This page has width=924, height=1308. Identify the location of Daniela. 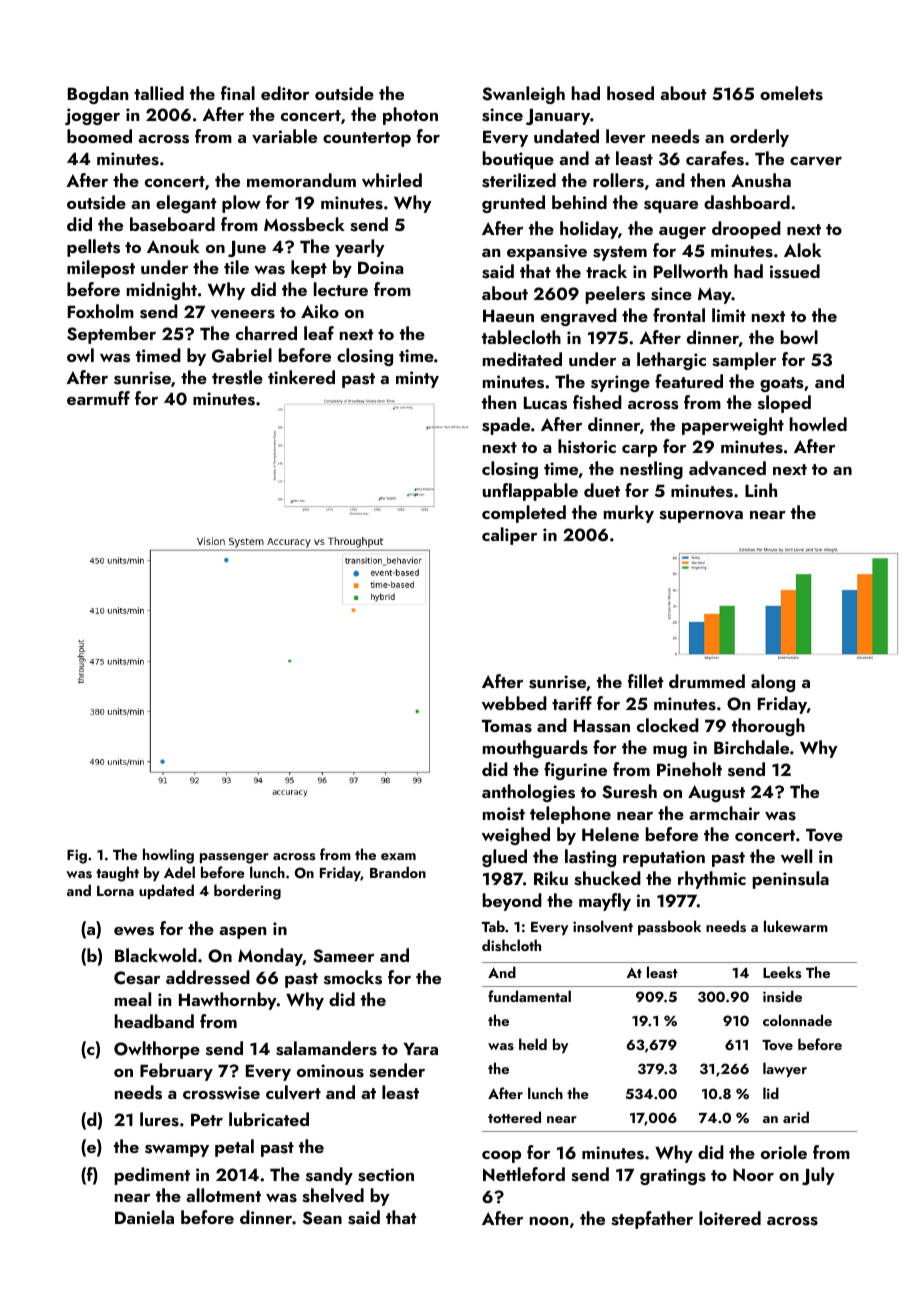
(144, 1217).
